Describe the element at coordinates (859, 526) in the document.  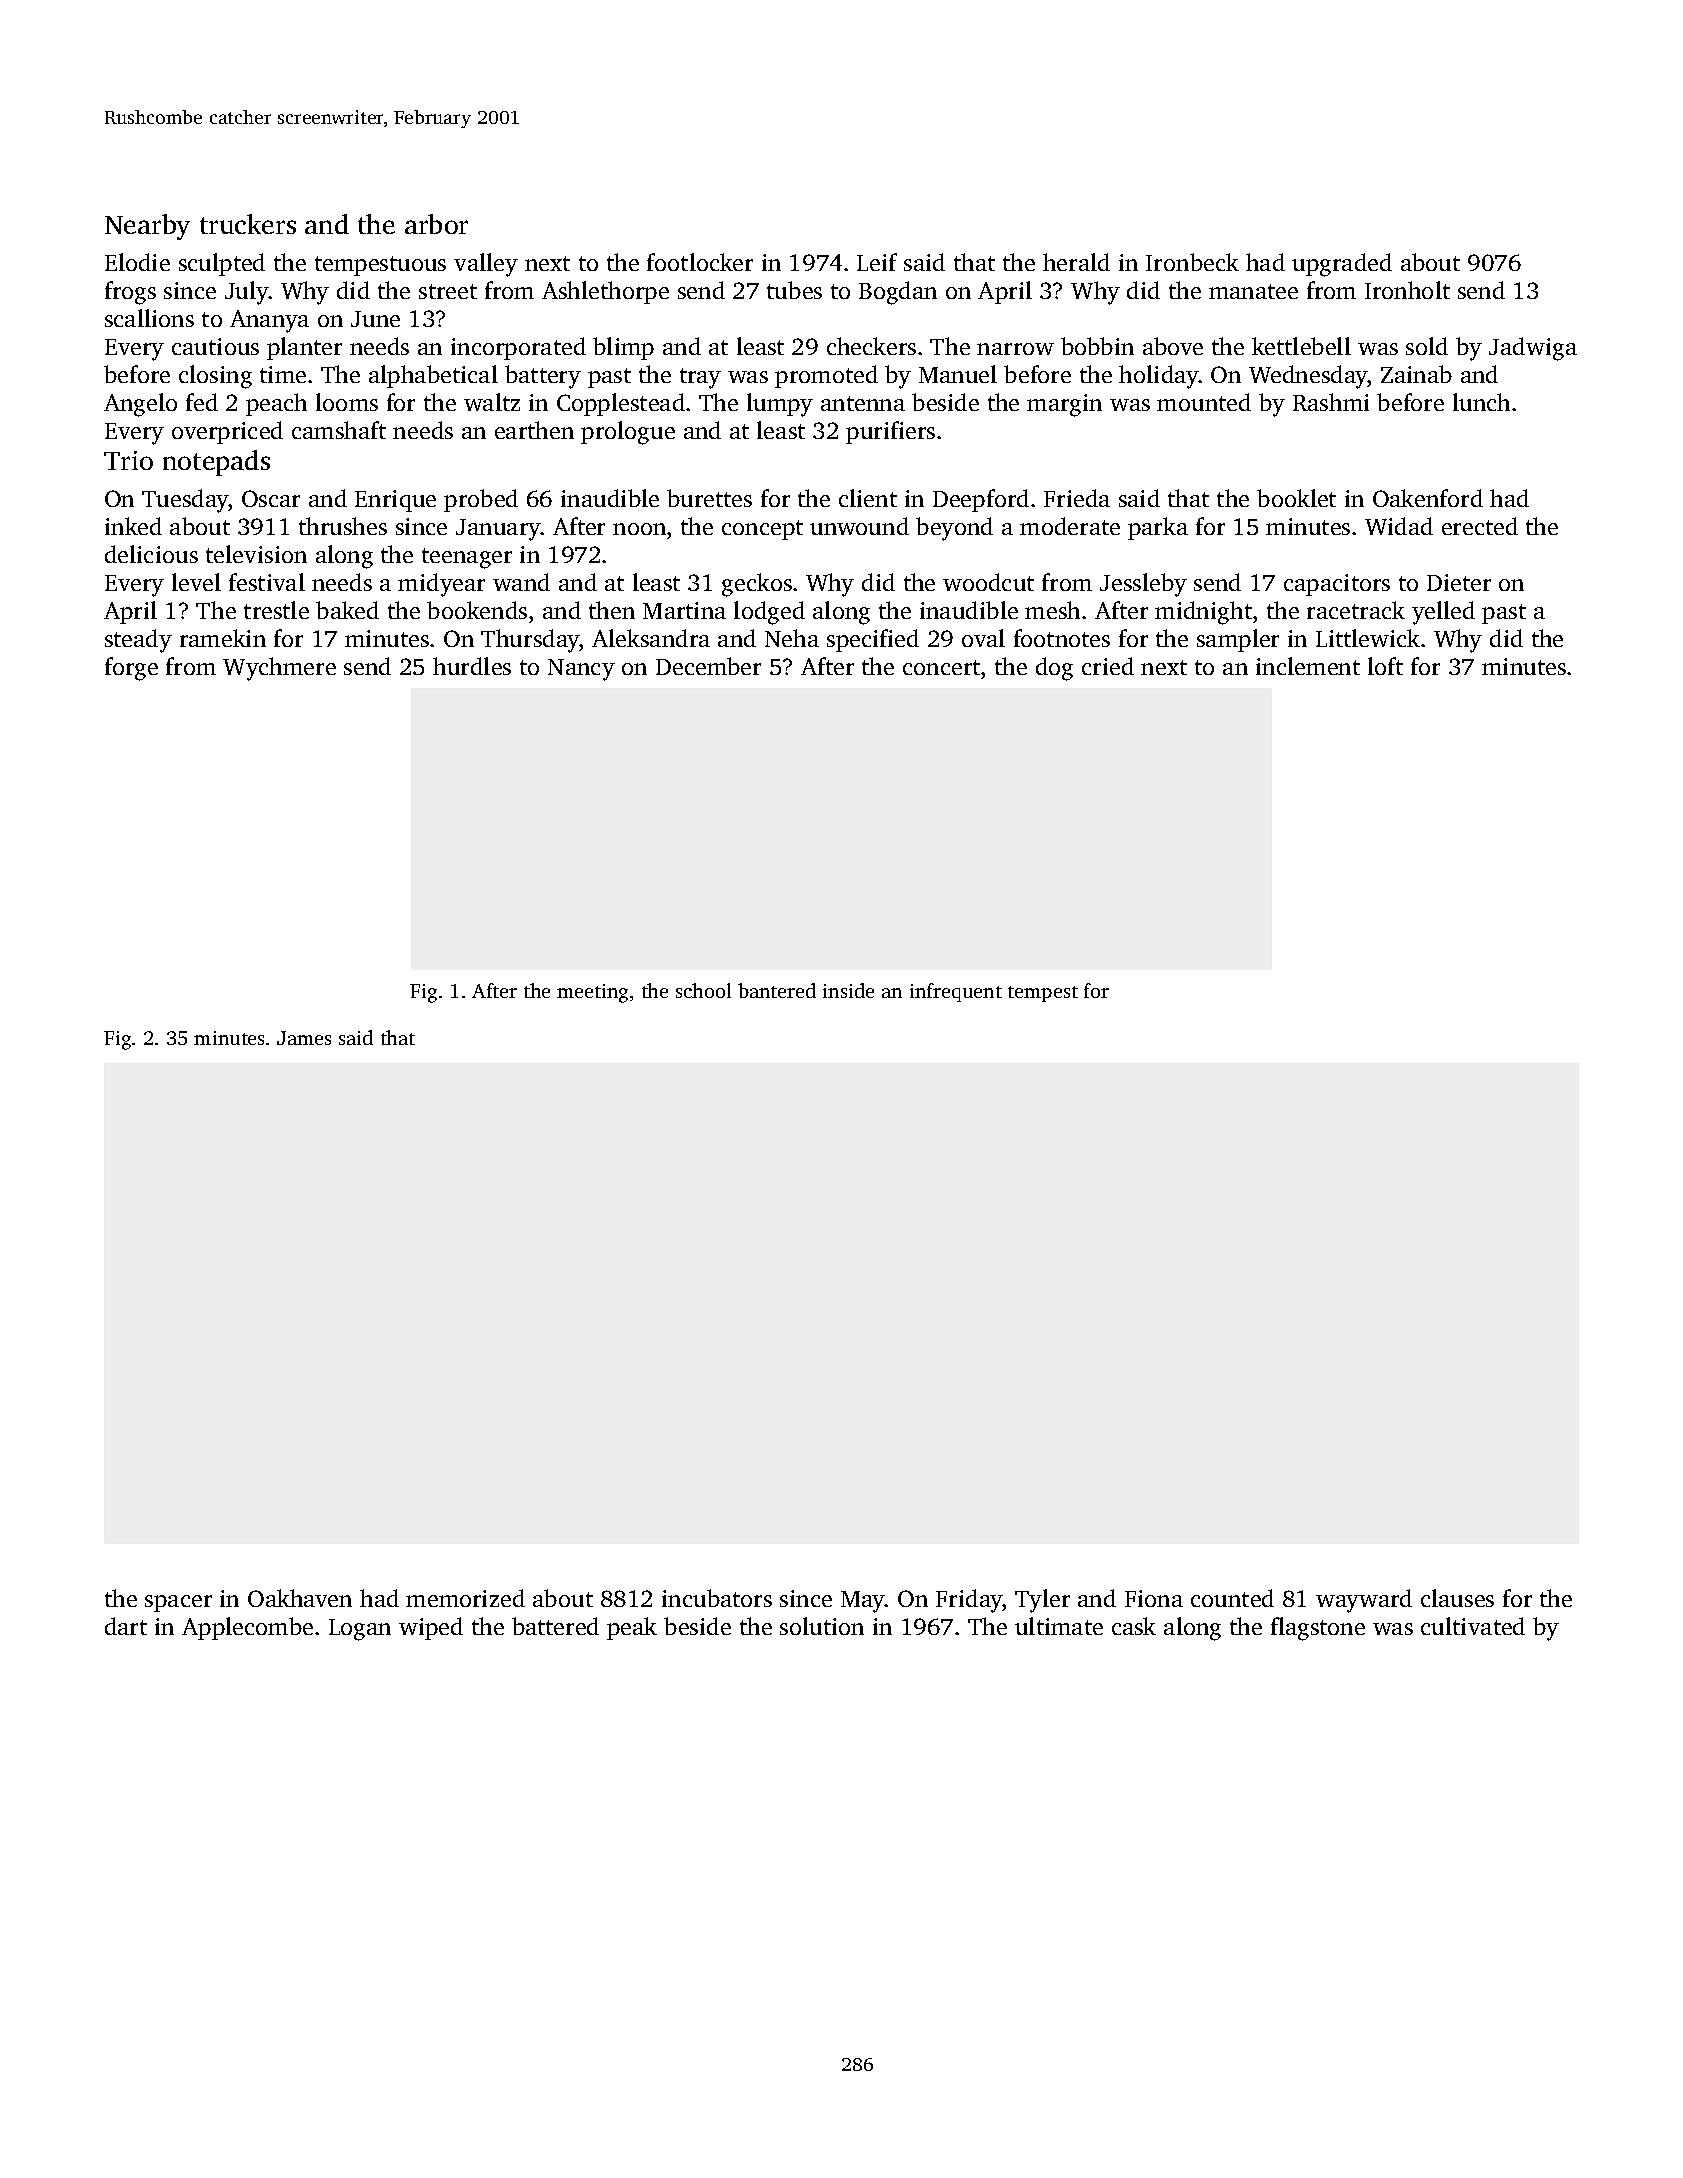
I see `unwound` at that location.
